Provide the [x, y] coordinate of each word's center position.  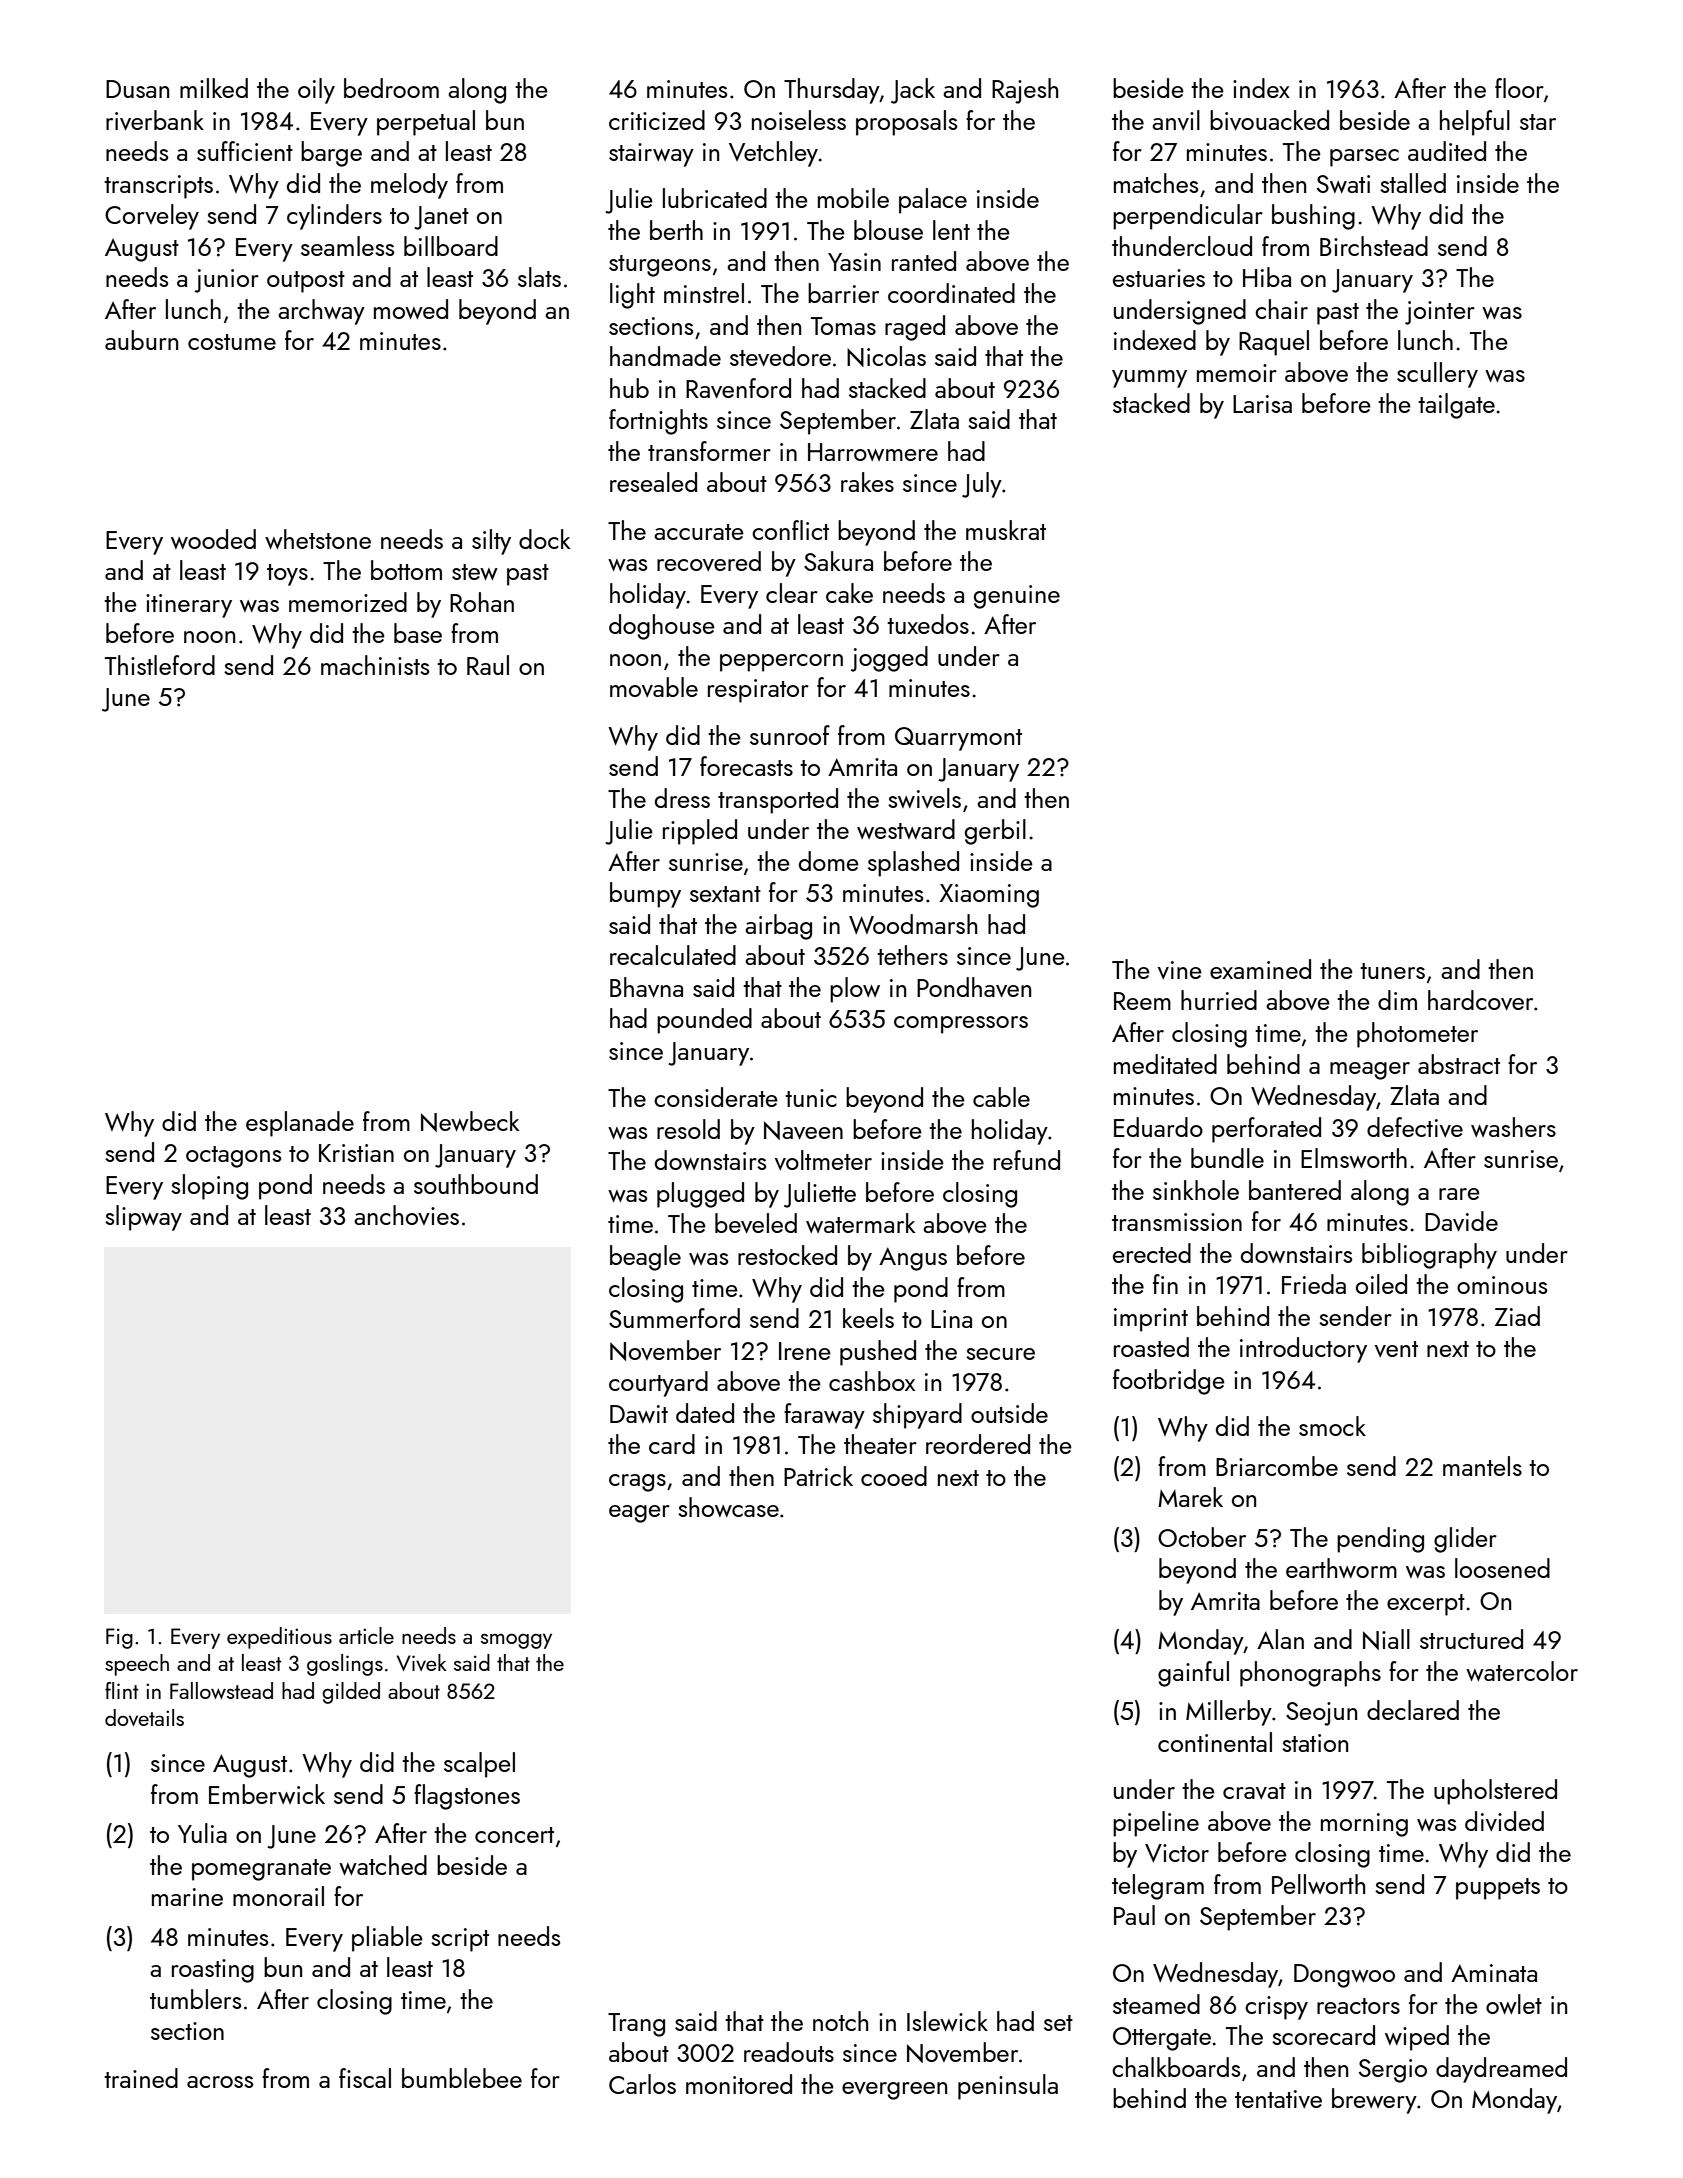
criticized [657, 120]
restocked [787, 1255]
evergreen [894, 2091]
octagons [233, 1157]
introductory [1303, 1350]
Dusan [137, 89]
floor [1519, 88]
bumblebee [462, 2078]
